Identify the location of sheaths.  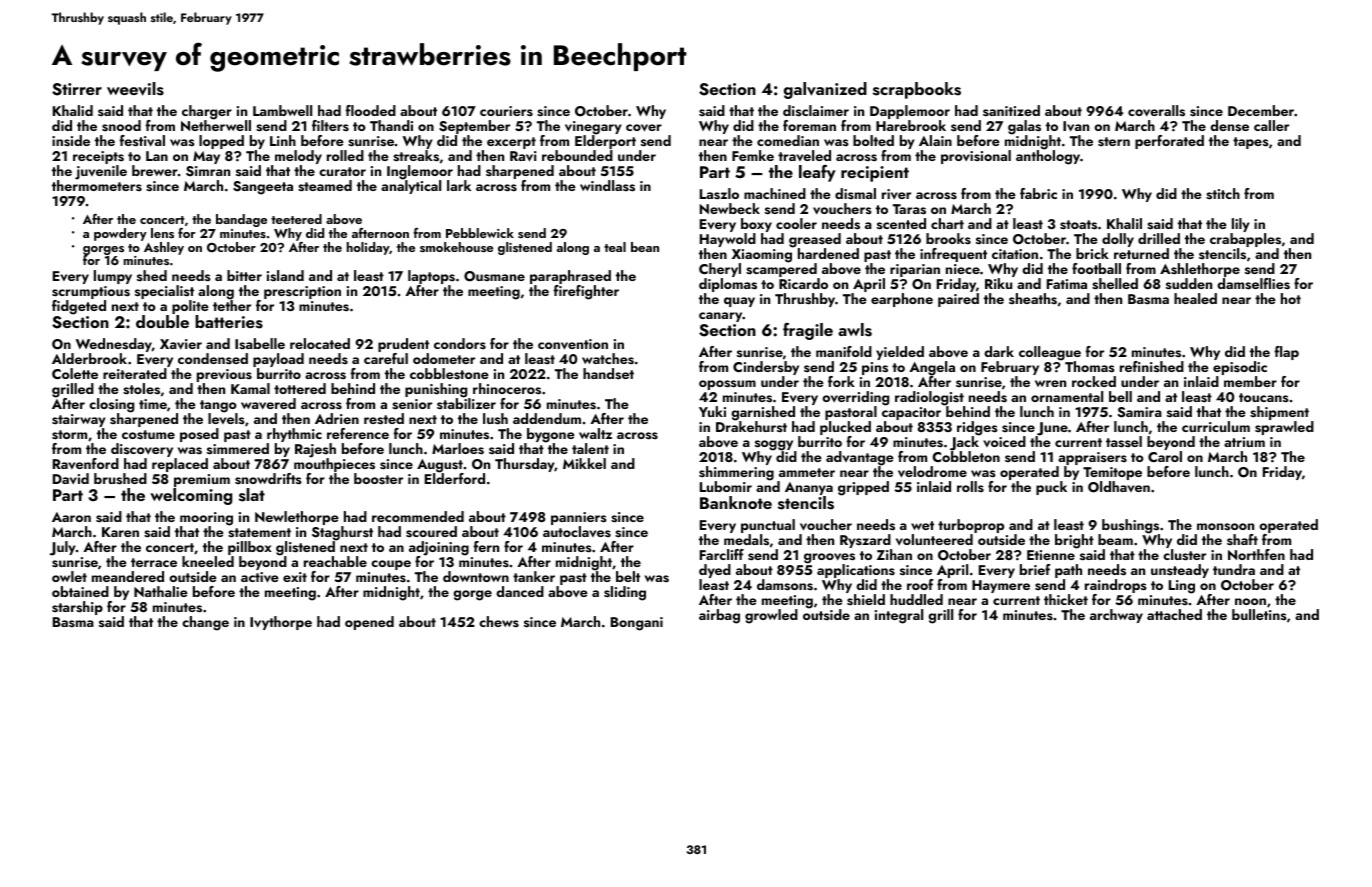
(1033, 299).
